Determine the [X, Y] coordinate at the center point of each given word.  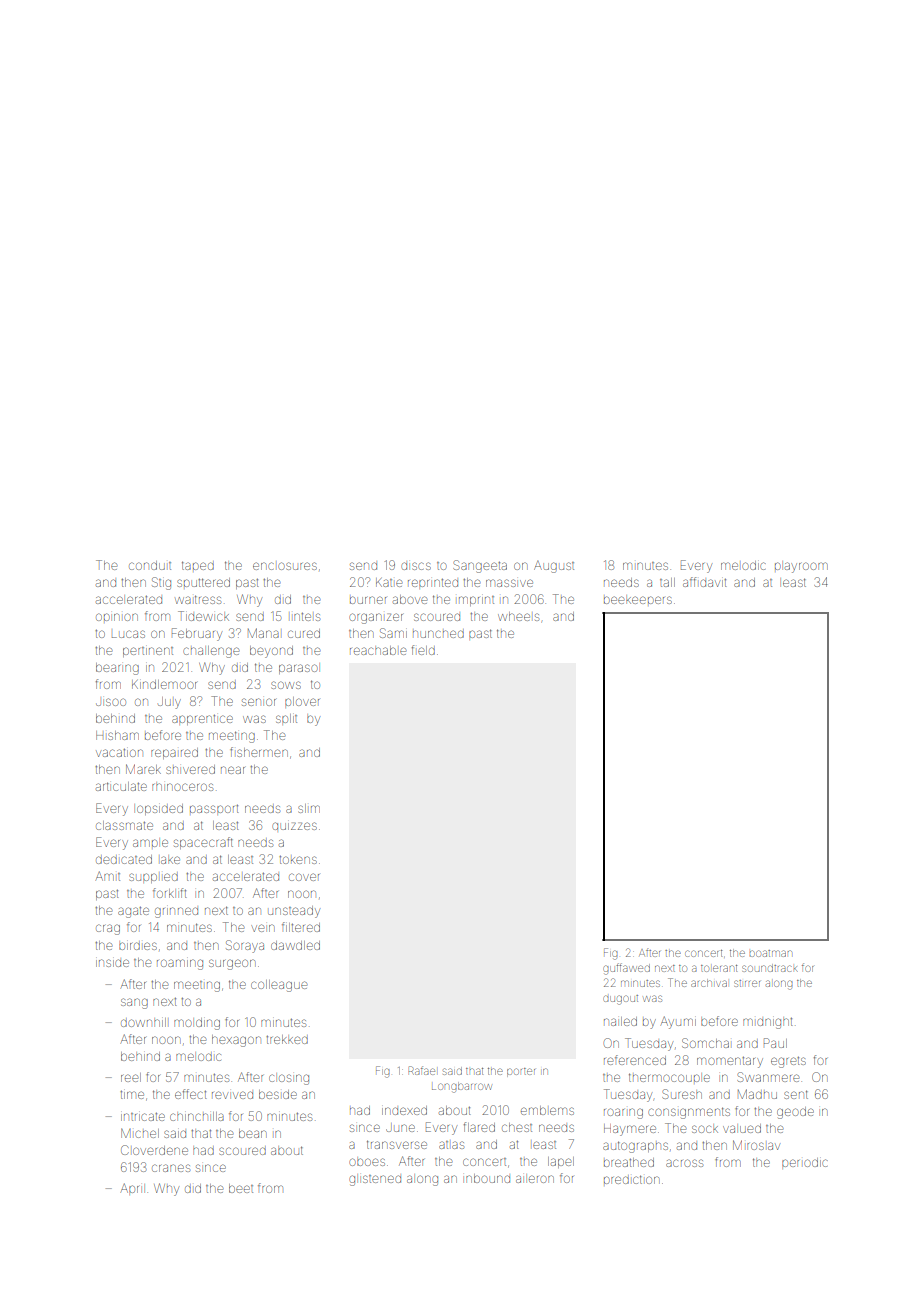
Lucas [128, 634]
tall [667, 582]
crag [108, 929]
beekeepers [638, 600]
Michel [140, 1133]
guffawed [626, 969]
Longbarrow [462, 1087]
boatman [771, 953]
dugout [620, 1000]
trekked [287, 1039]
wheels [518, 616]
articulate [121, 786]
